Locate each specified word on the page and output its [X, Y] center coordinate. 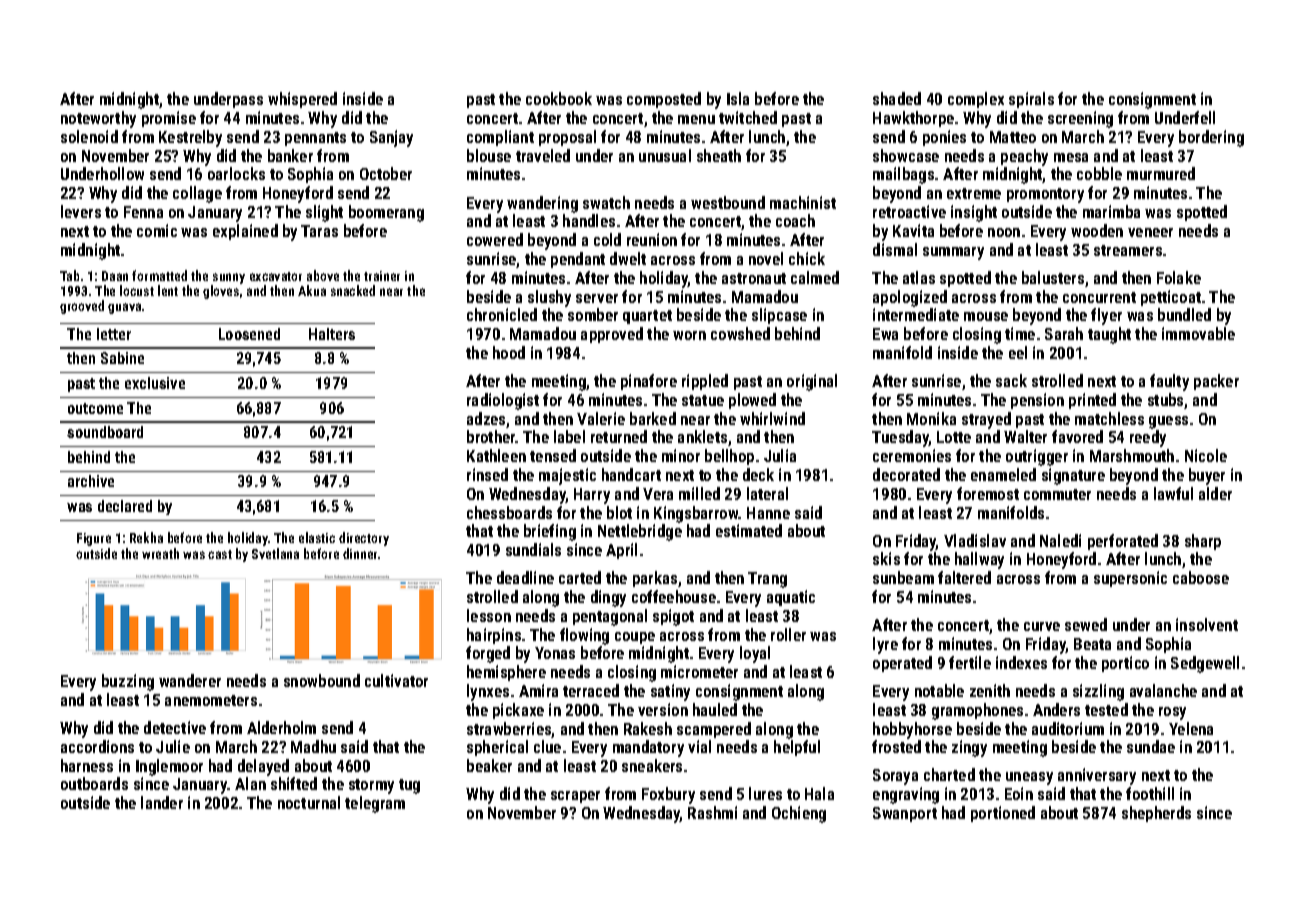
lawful [1173, 493]
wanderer [190, 680]
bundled [1184, 314]
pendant [578, 260]
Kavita [913, 230]
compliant [500, 138]
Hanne [768, 513]
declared [125, 506]
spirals [1031, 100]
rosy [1172, 713]
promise [169, 119]
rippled [705, 382]
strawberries [509, 730]
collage [197, 194]
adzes [486, 418]
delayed [263, 767]
